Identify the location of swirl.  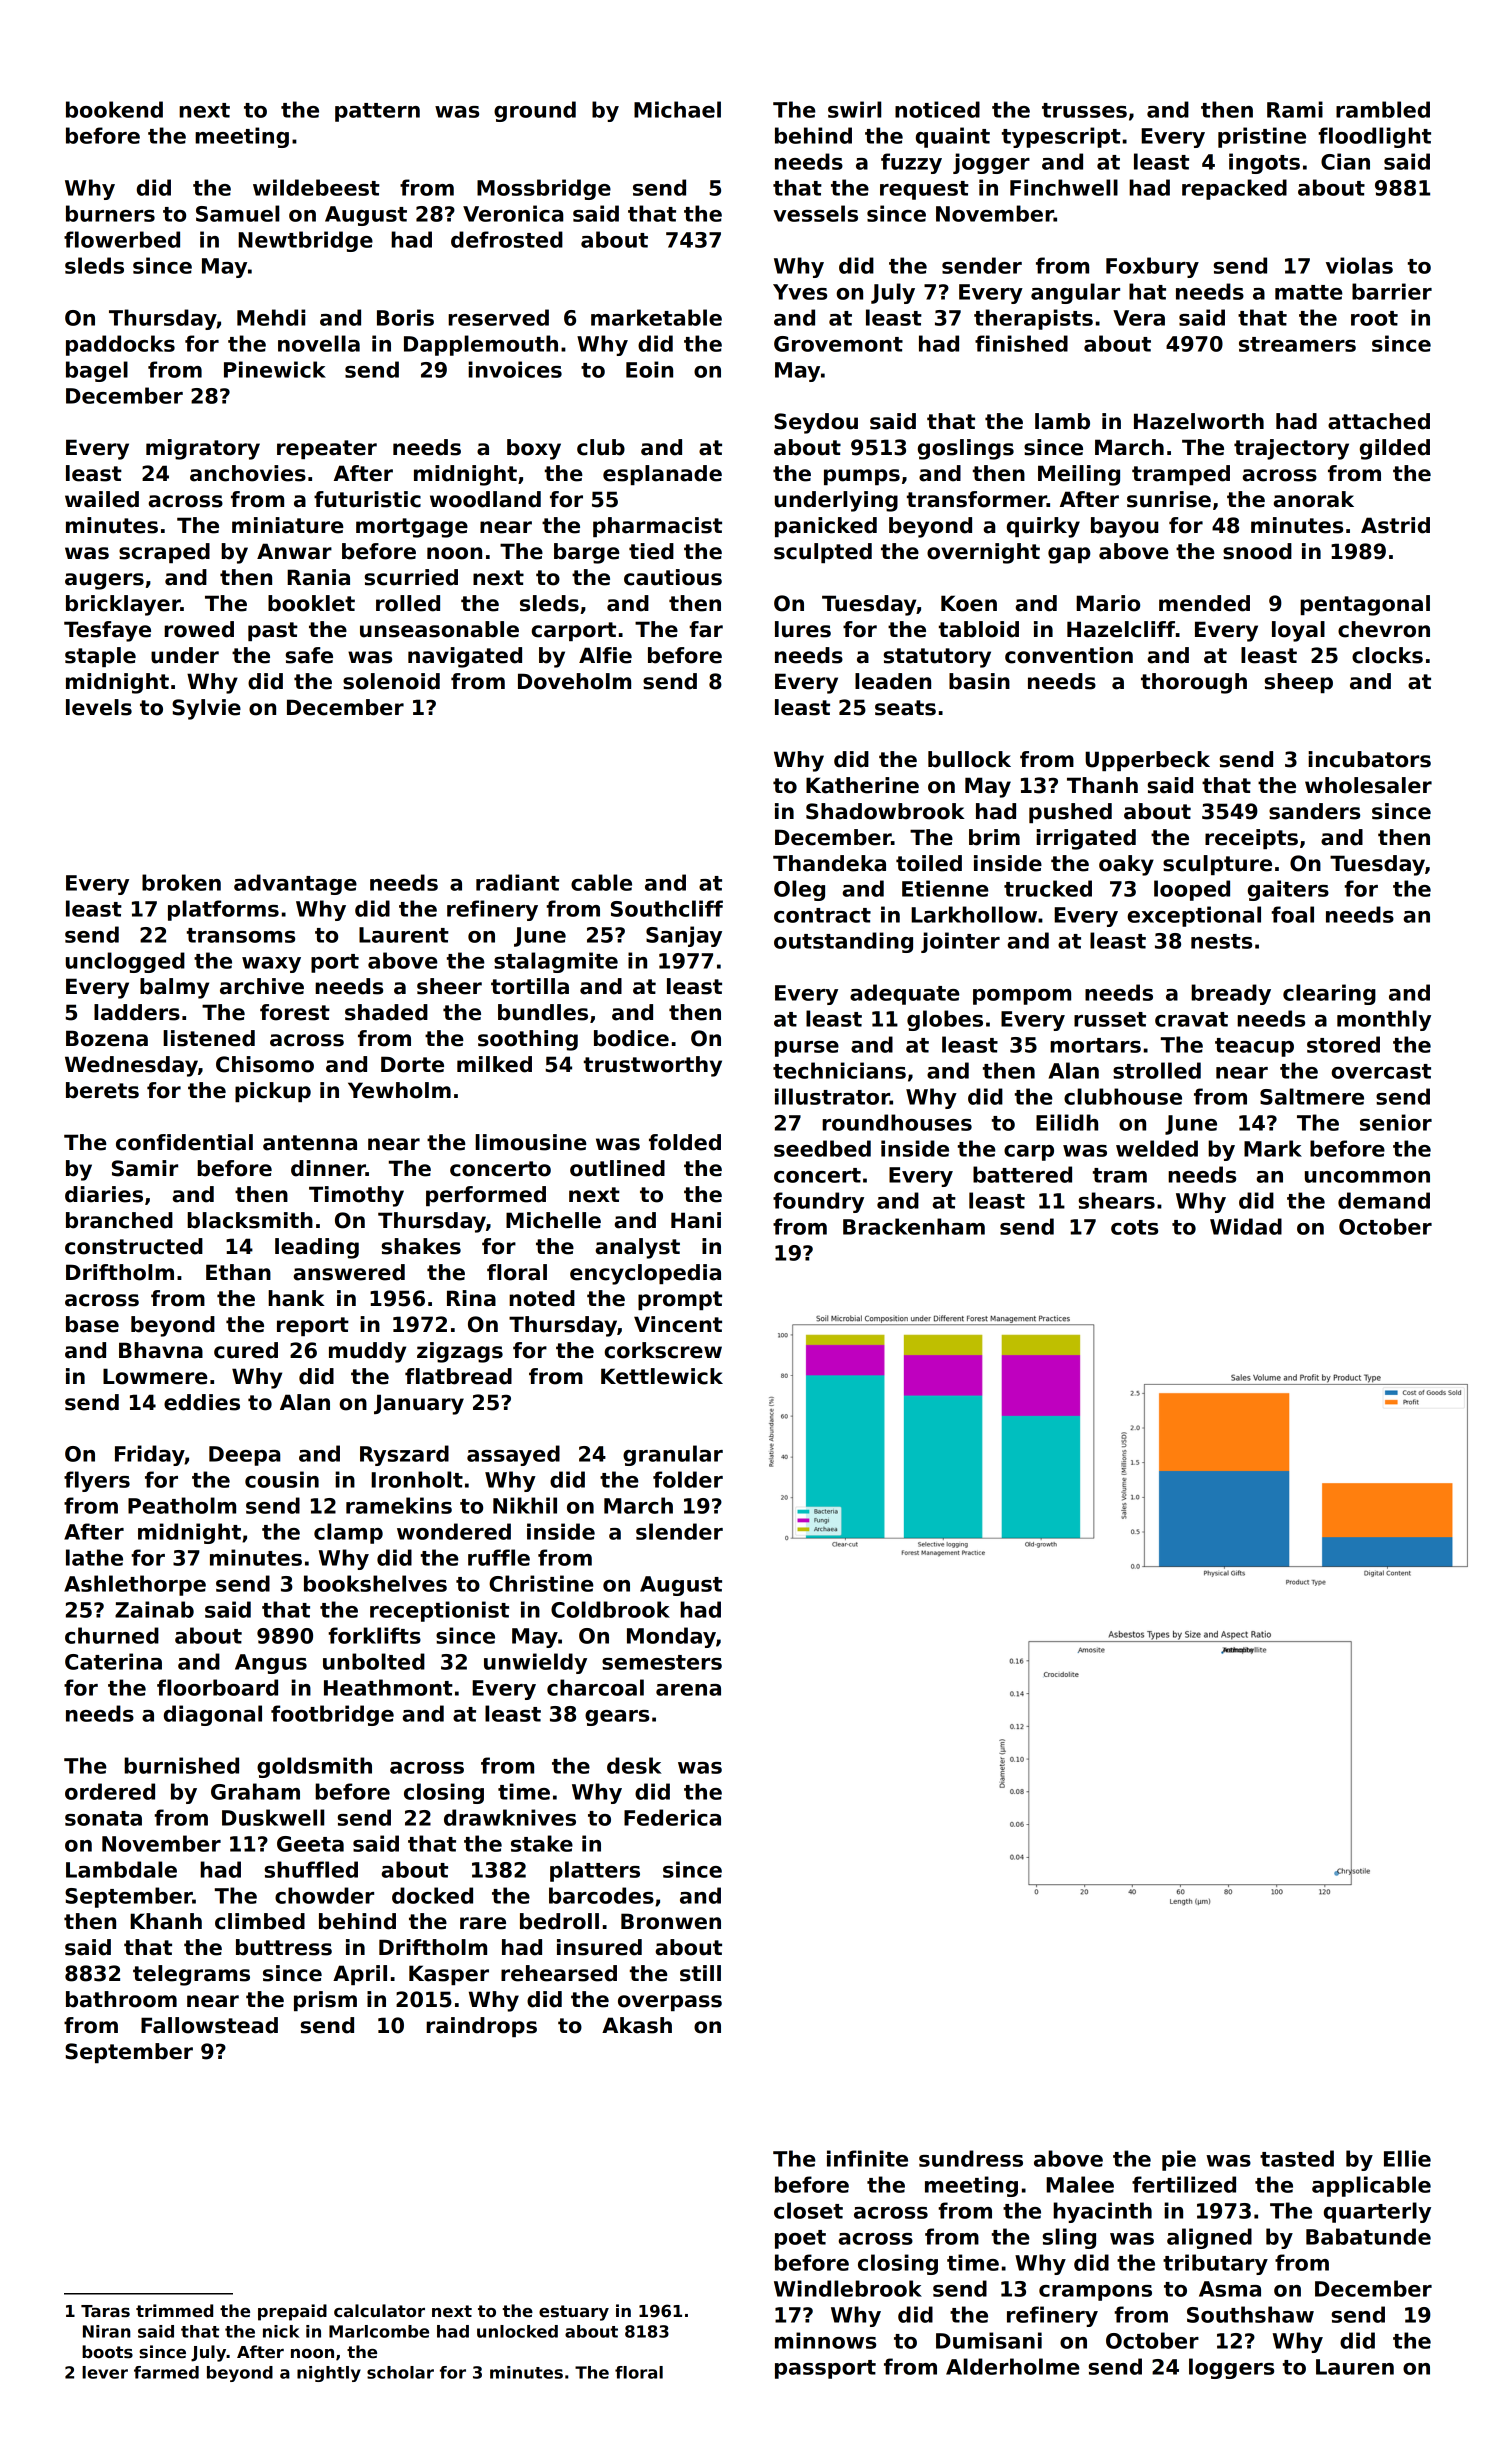
(854, 109).
